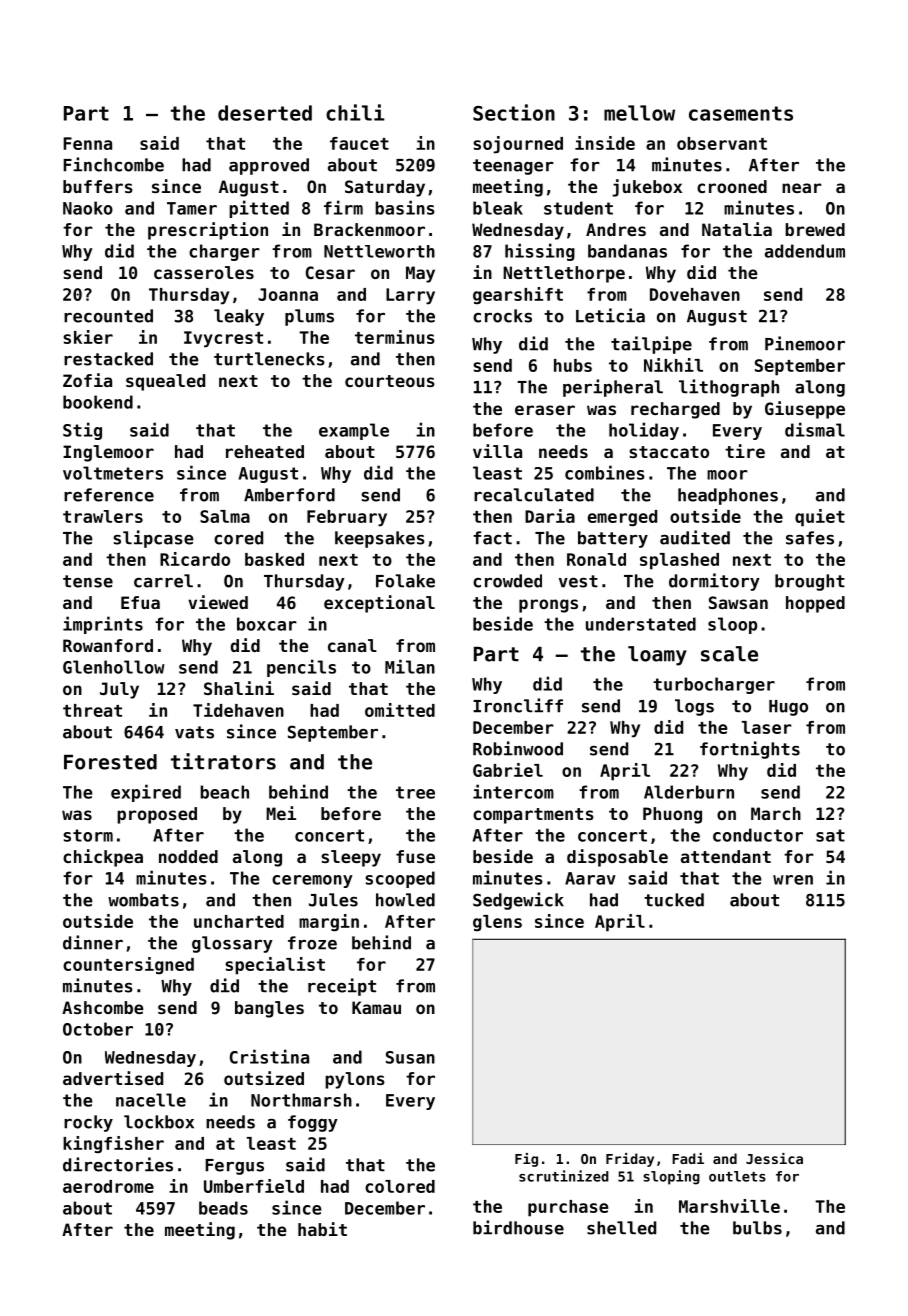 This screenshot has width=908, height=1316. I want to click on casseroles, so click(204, 272).
